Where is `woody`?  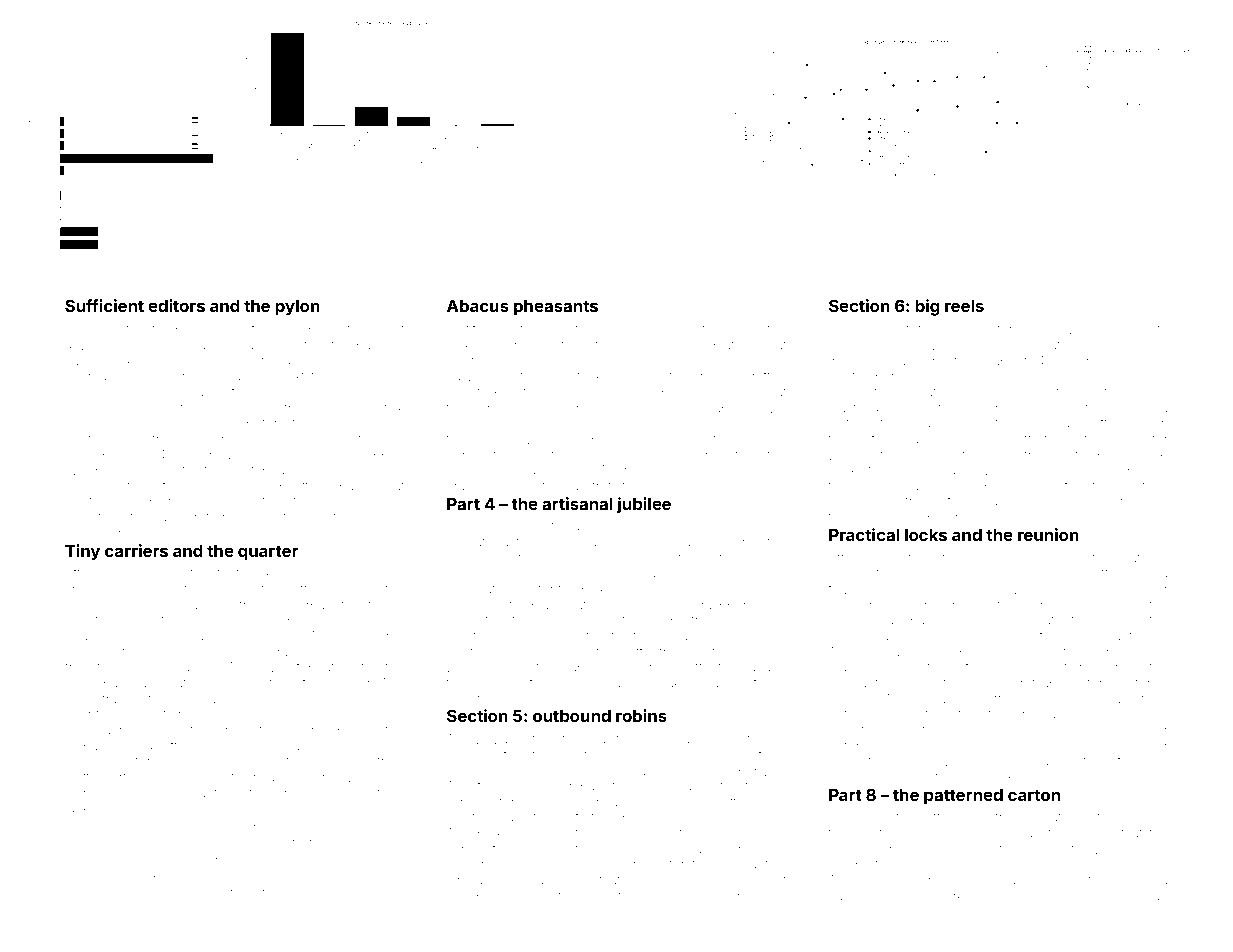 woody is located at coordinates (142, 669).
